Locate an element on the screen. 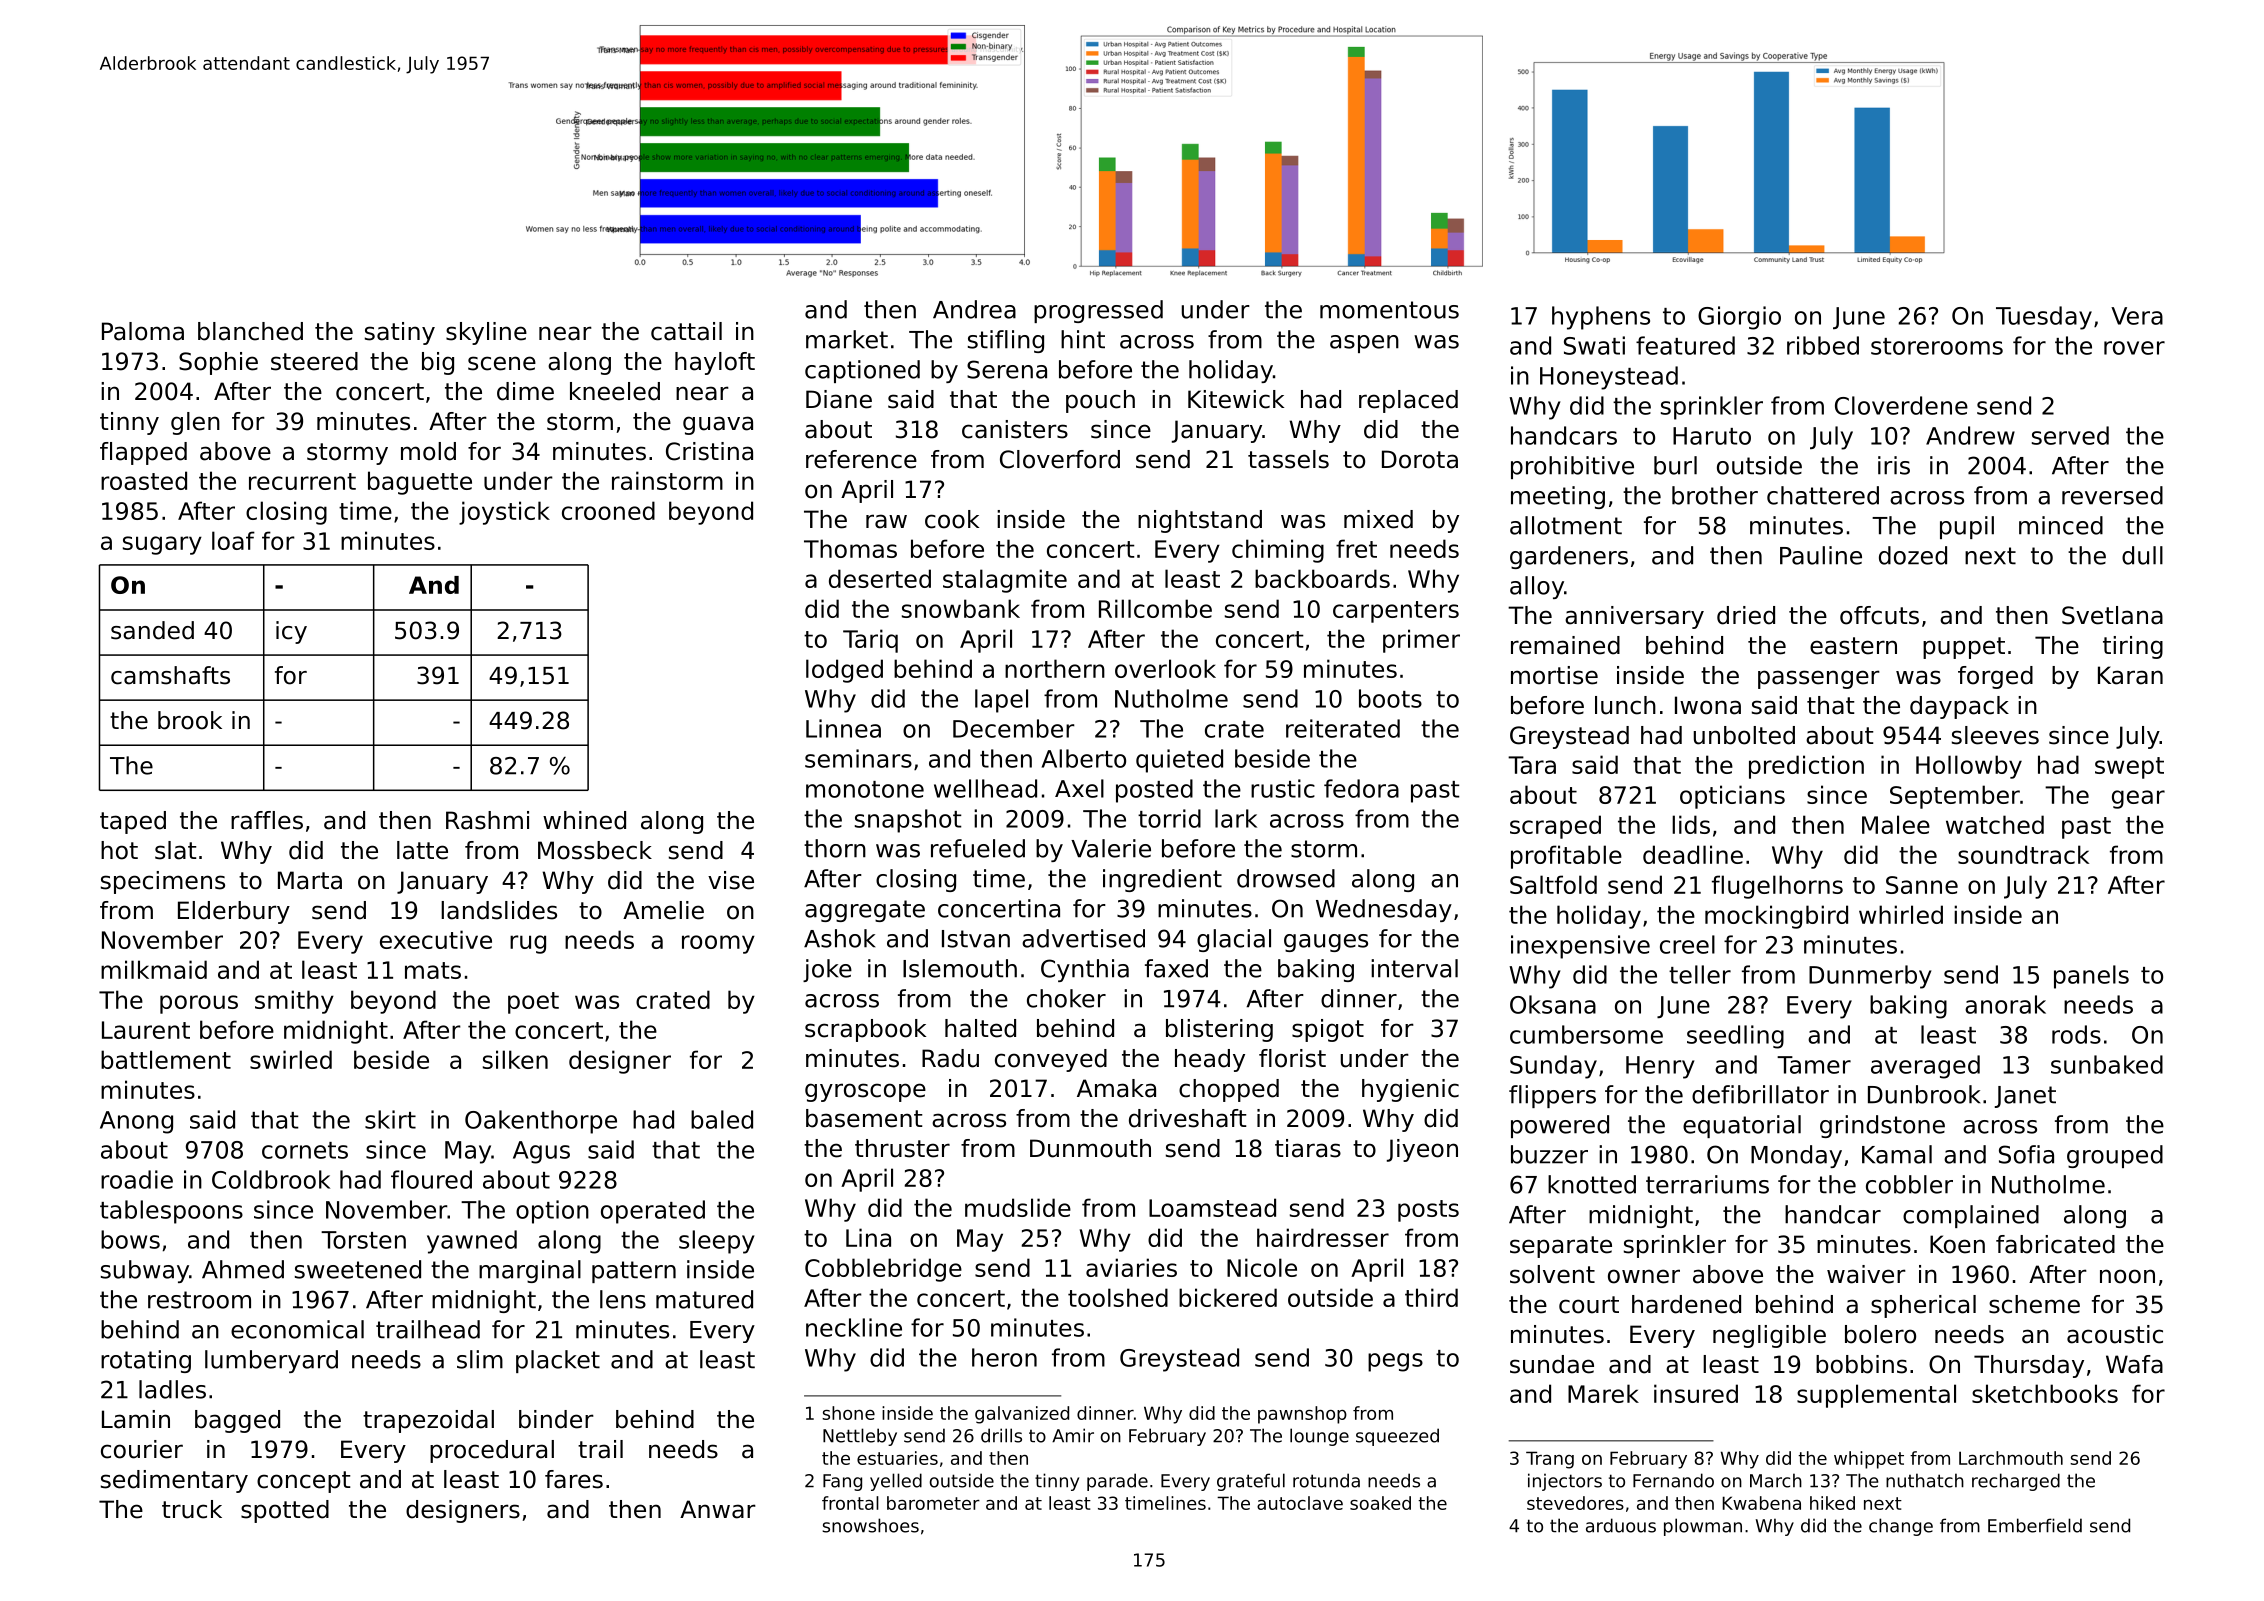 The width and height of the screenshot is (2264, 1601). poet is located at coordinates (533, 1003).
